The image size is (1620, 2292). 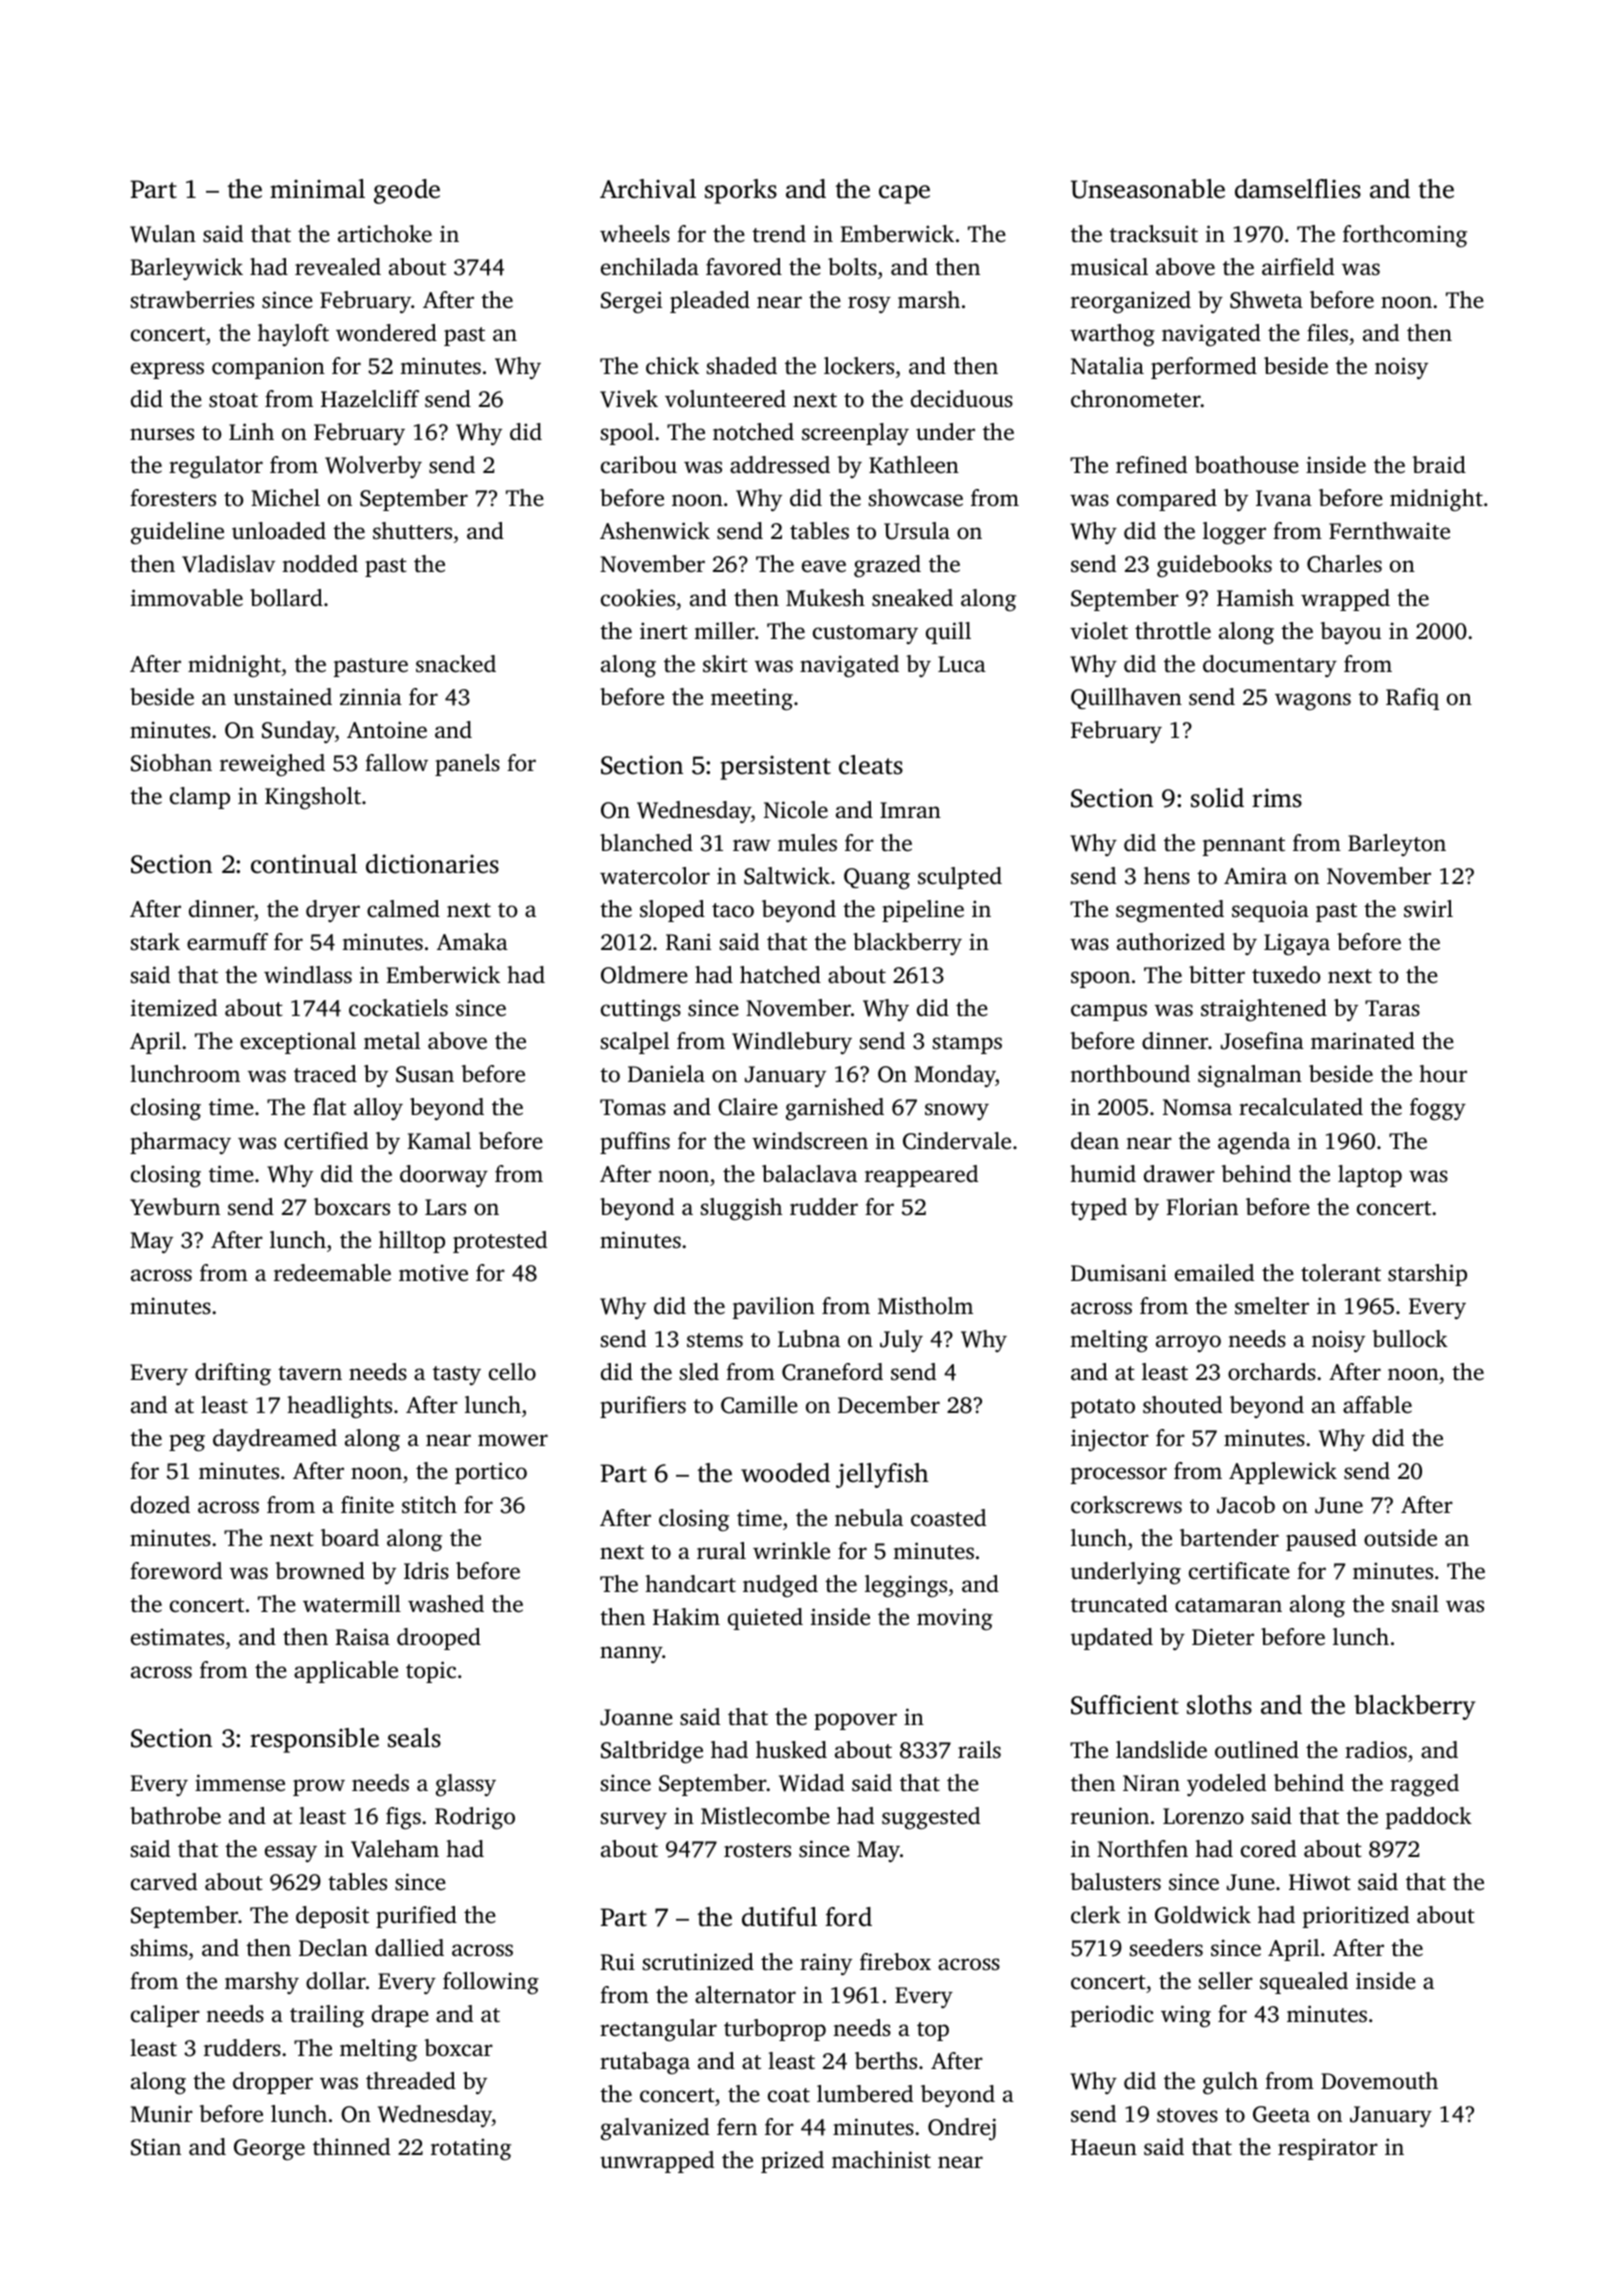 I want to click on rectangular, so click(x=658, y=2030).
